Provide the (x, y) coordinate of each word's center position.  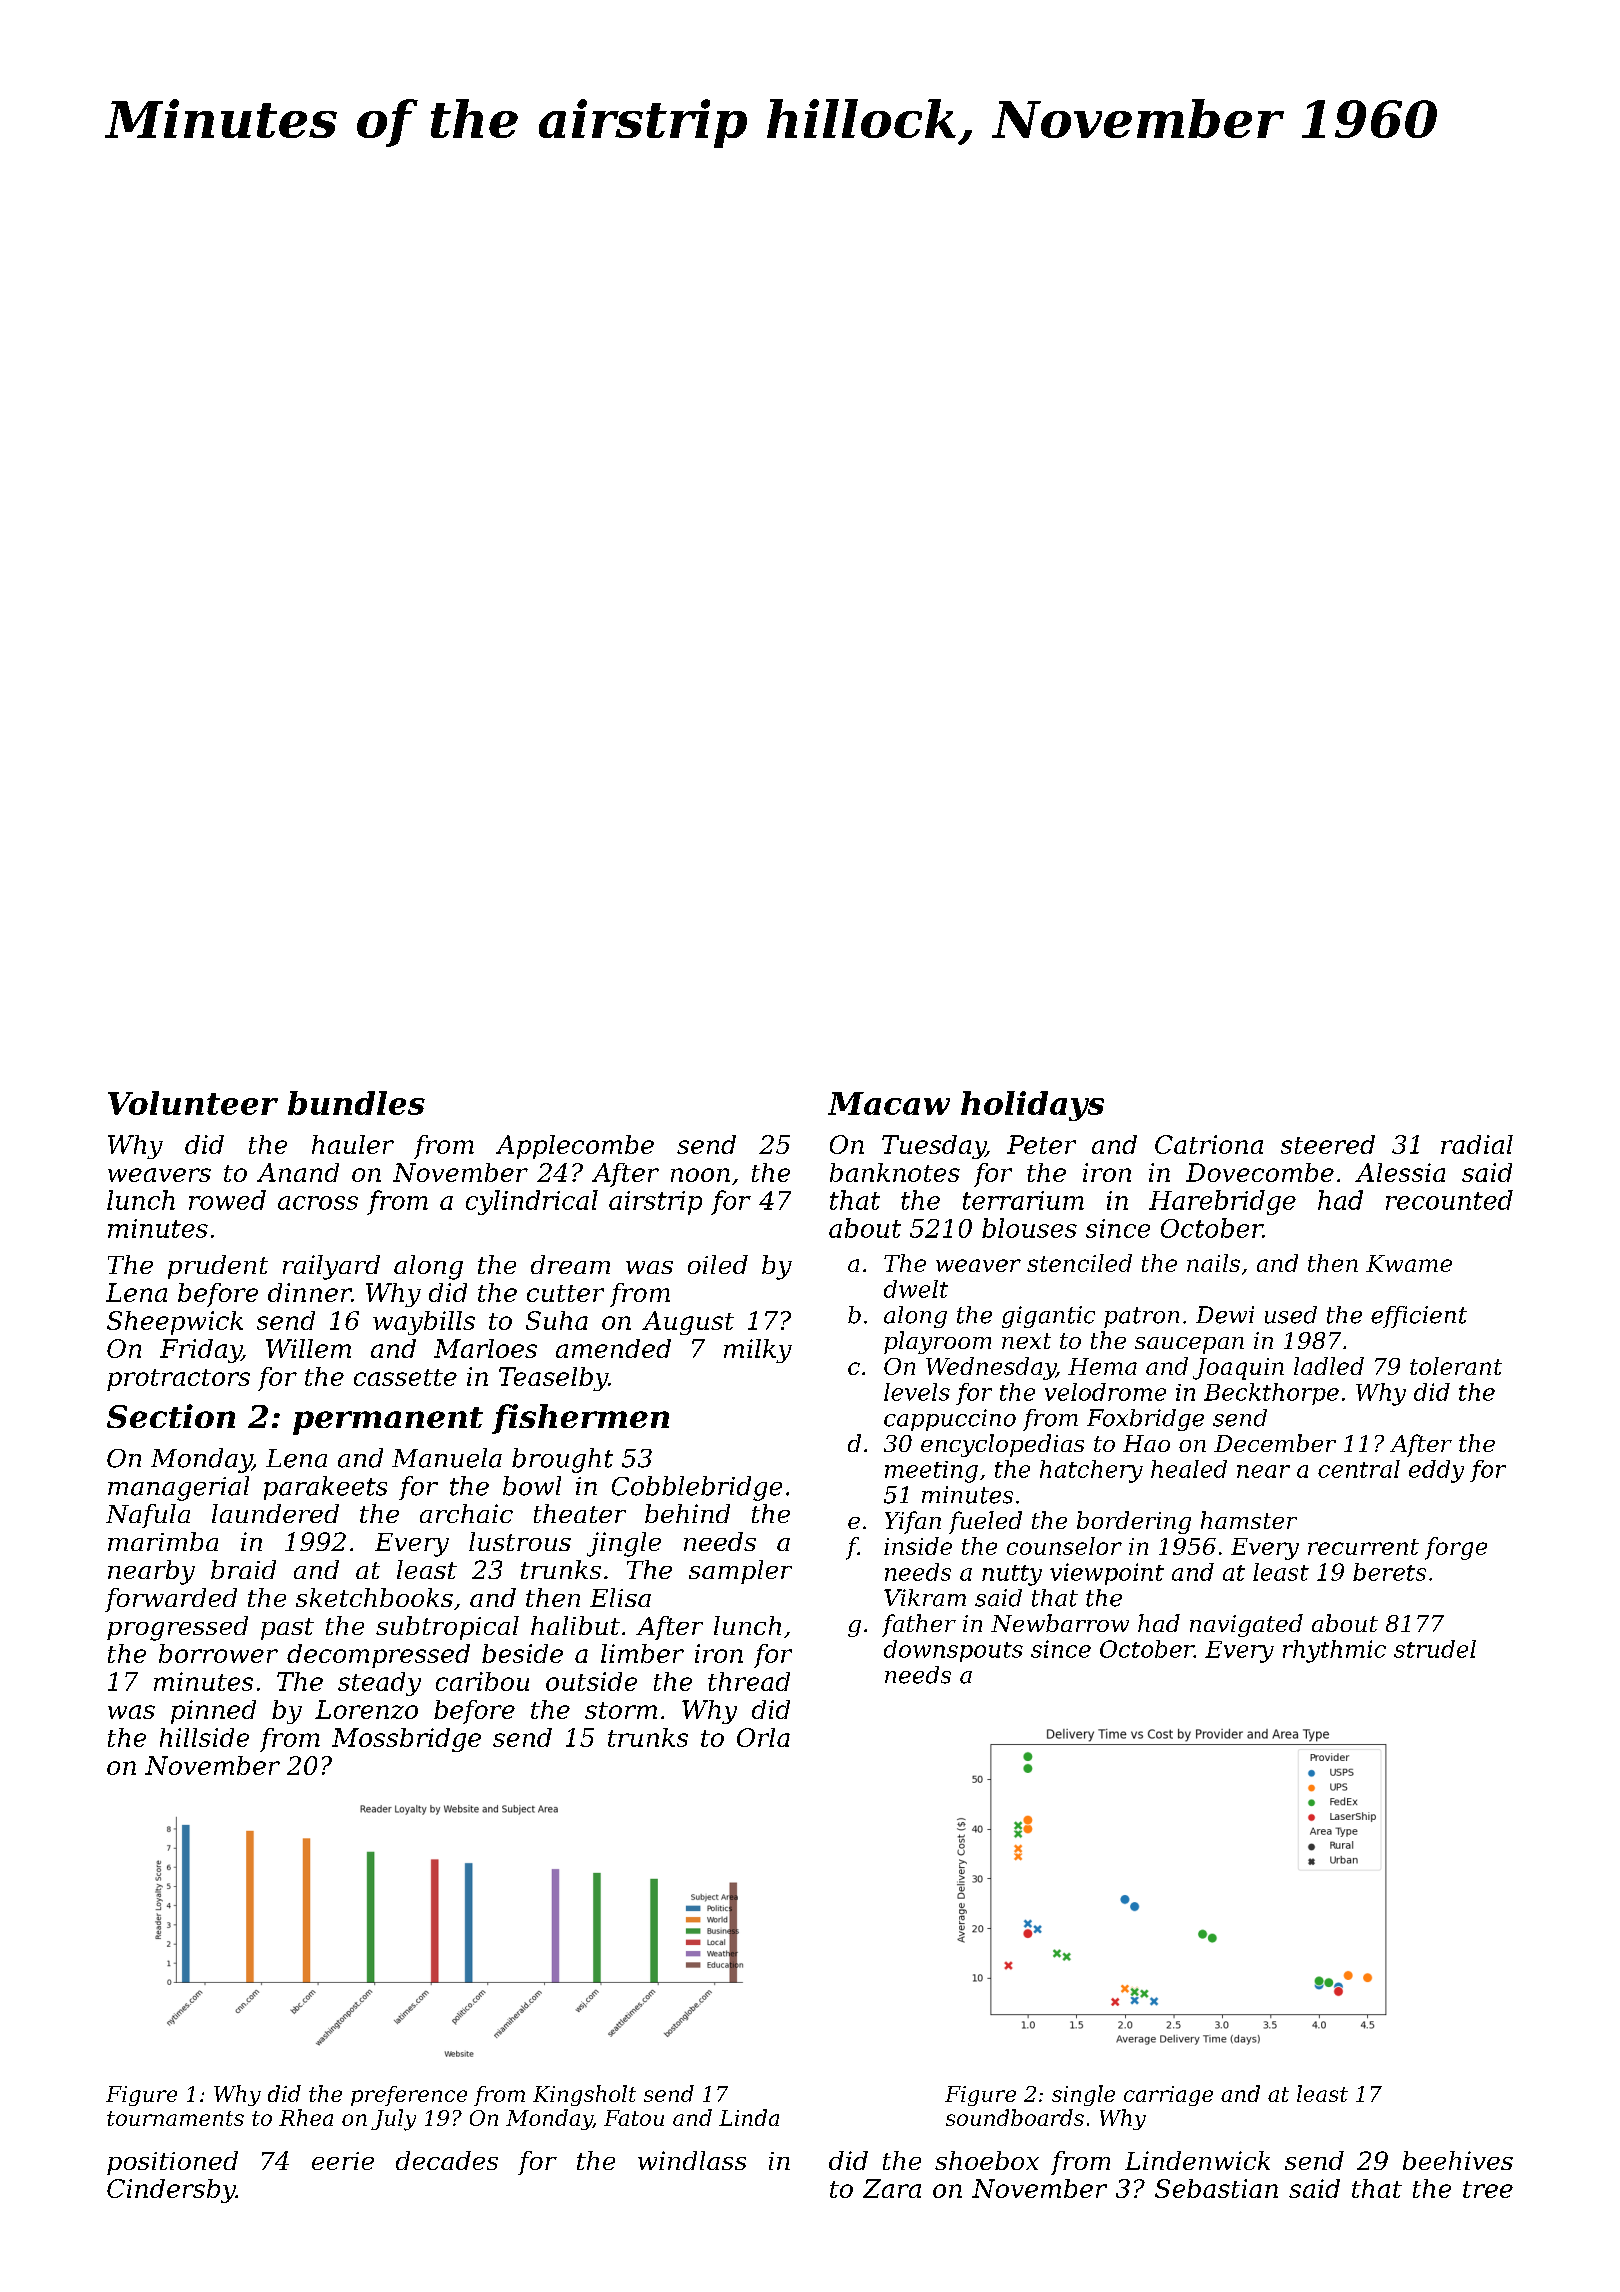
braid (243, 1569)
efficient (1419, 1317)
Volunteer (193, 1103)
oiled (718, 1264)
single (1083, 2095)
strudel (1435, 1649)
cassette (405, 1377)
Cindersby (171, 2191)
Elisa (620, 1597)
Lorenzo (366, 1709)
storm (621, 1710)
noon (700, 1175)
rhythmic (1334, 1651)
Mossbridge (406, 1740)
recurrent (1363, 1547)
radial (1477, 1144)
